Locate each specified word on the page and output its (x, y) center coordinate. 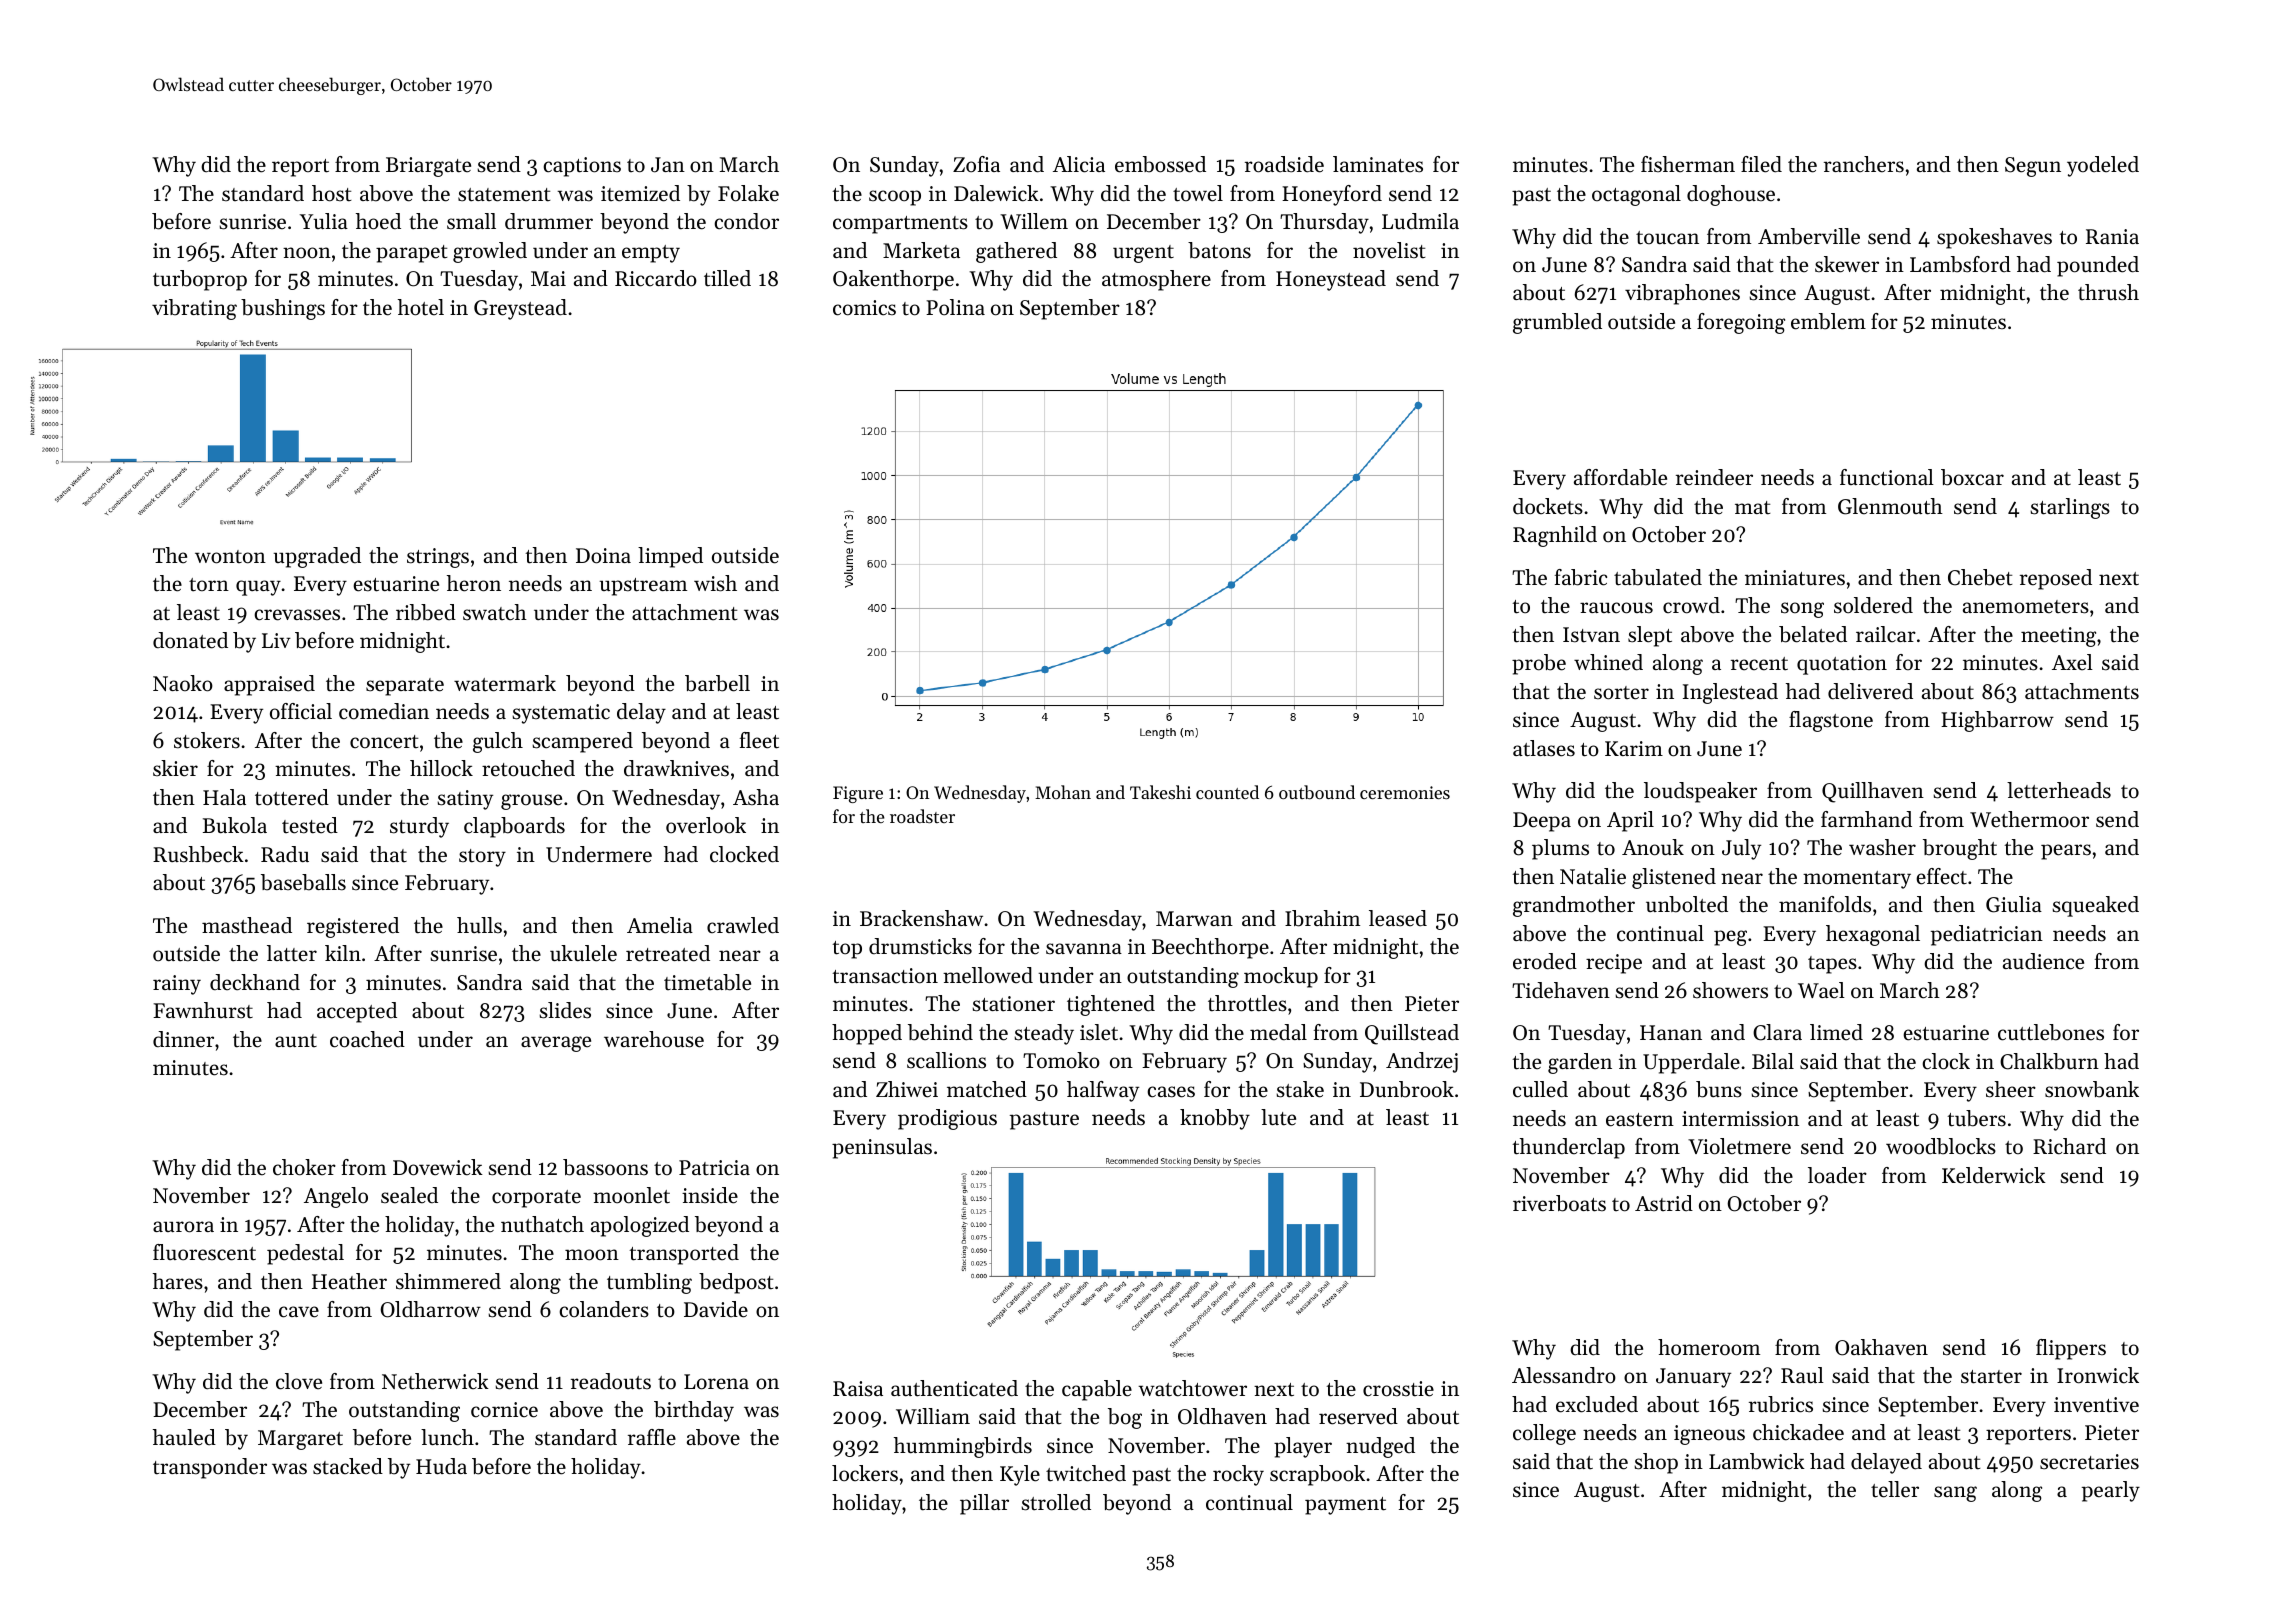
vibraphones (1682, 294)
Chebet (1980, 577)
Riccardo (656, 278)
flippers (2071, 1349)
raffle (652, 1437)
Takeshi (1160, 792)
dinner (183, 1039)
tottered (292, 797)
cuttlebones (2051, 1032)
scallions (946, 1060)
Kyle (1020, 1475)
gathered (1016, 252)
